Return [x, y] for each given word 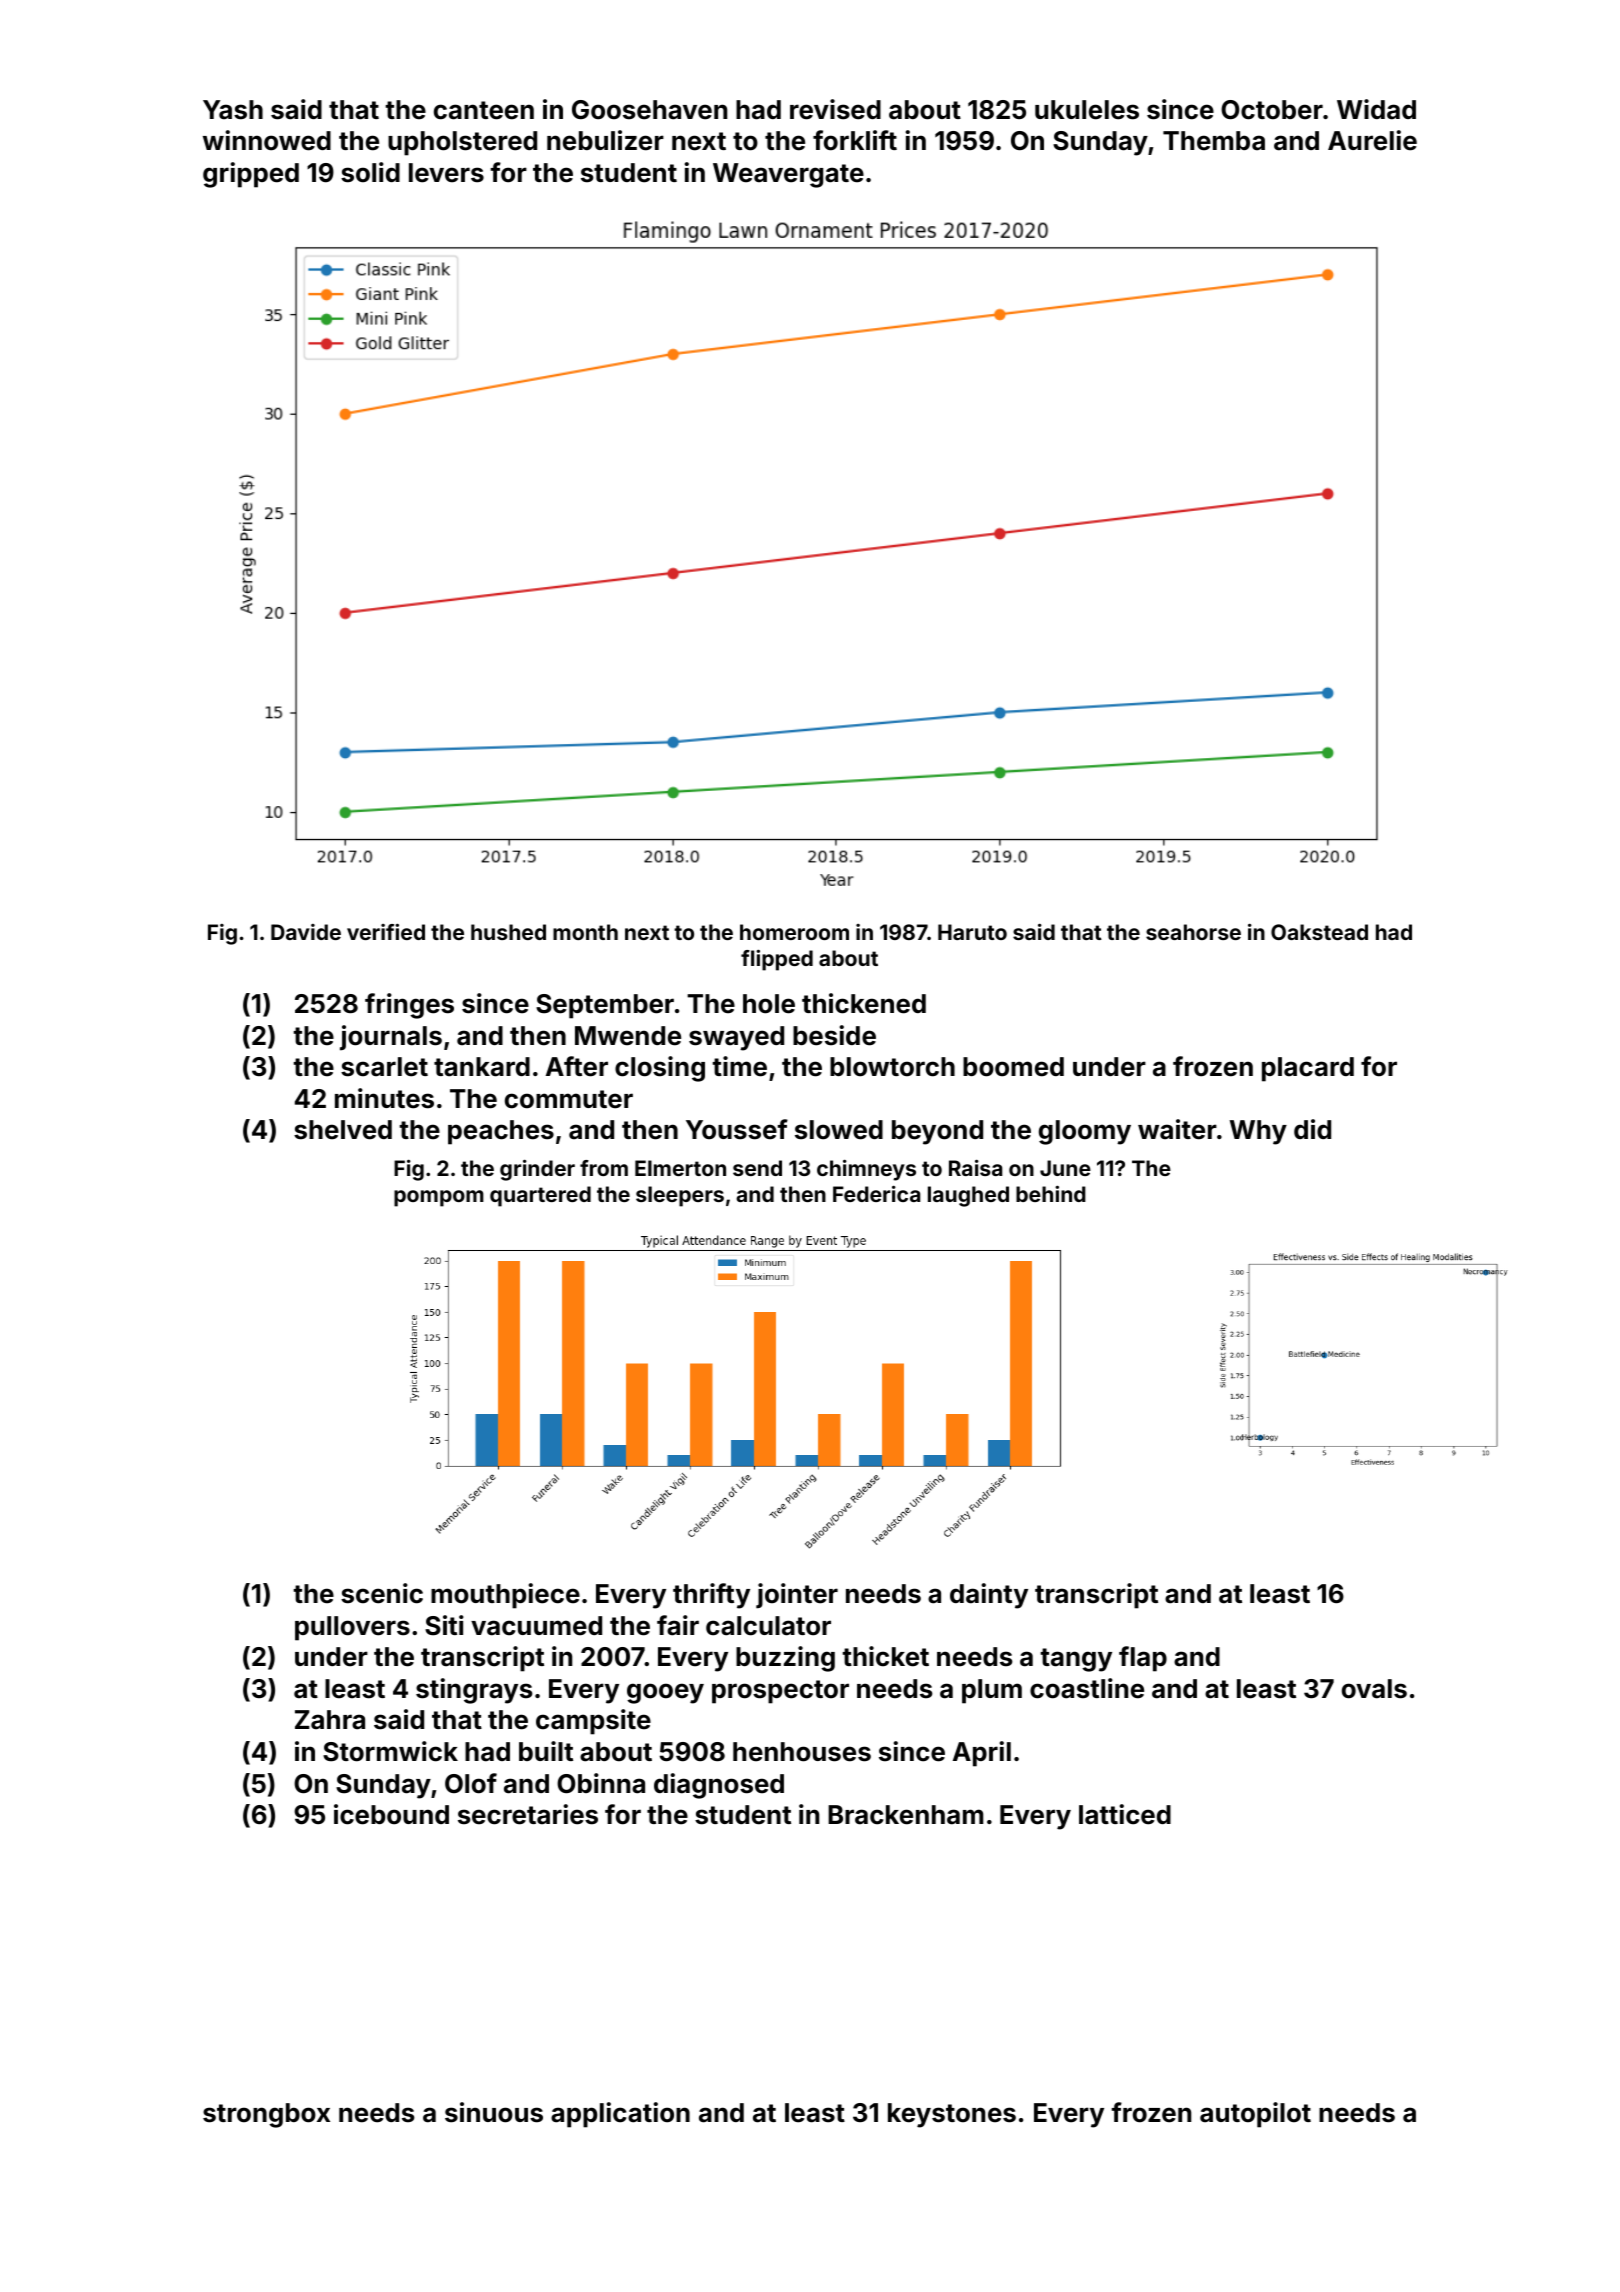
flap [1143, 1659]
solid [370, 172]
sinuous [494, 2112]
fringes [409, 1006]
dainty [989, 1596]
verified [386, 931]
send [757, 1168]
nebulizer [605, 140]
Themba [1214, 141]
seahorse [1193, 932]
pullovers [352, 1628]
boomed [1013, 1067]
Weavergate [788, 175]
